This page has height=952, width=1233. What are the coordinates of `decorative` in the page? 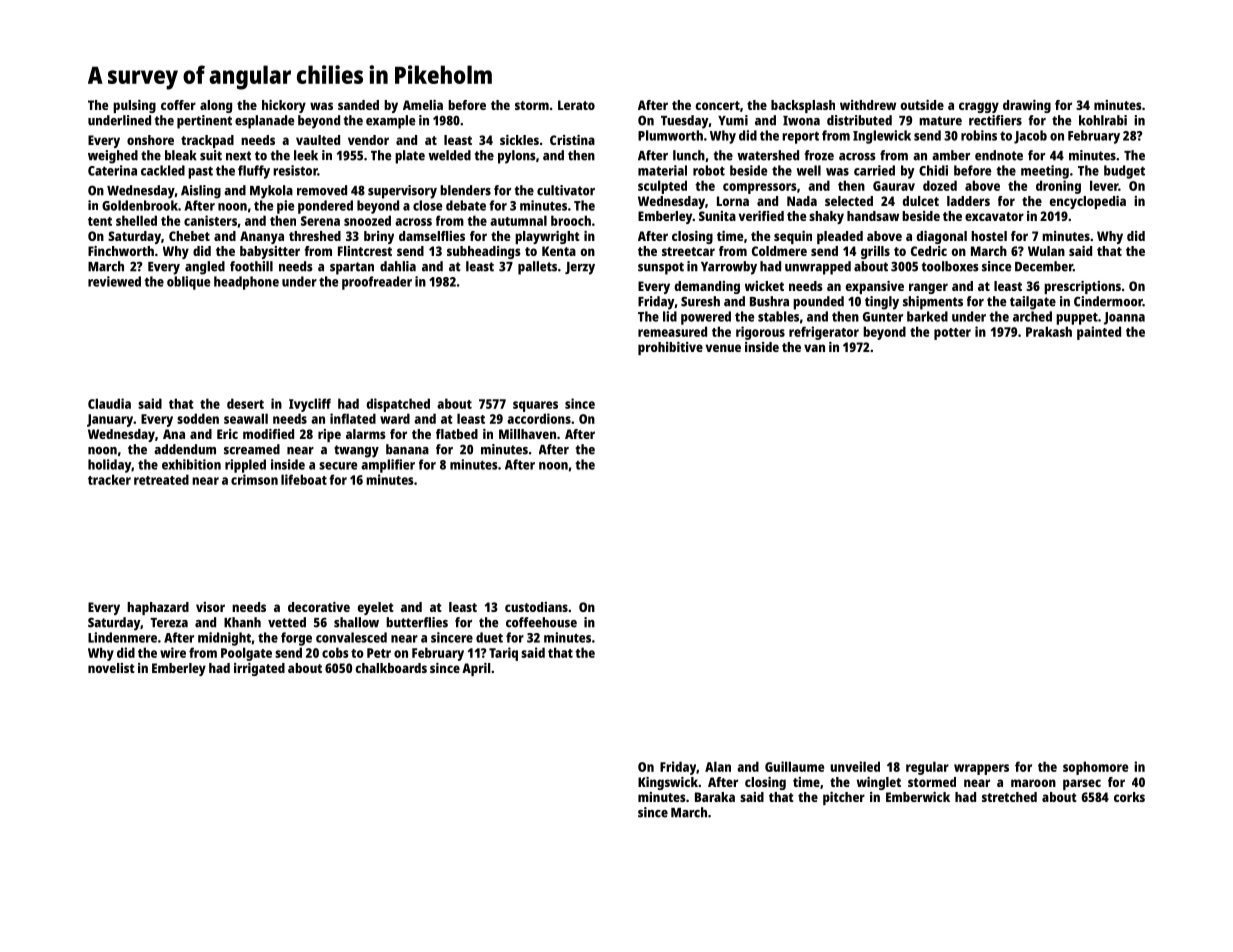 It's located at (319, 607).
